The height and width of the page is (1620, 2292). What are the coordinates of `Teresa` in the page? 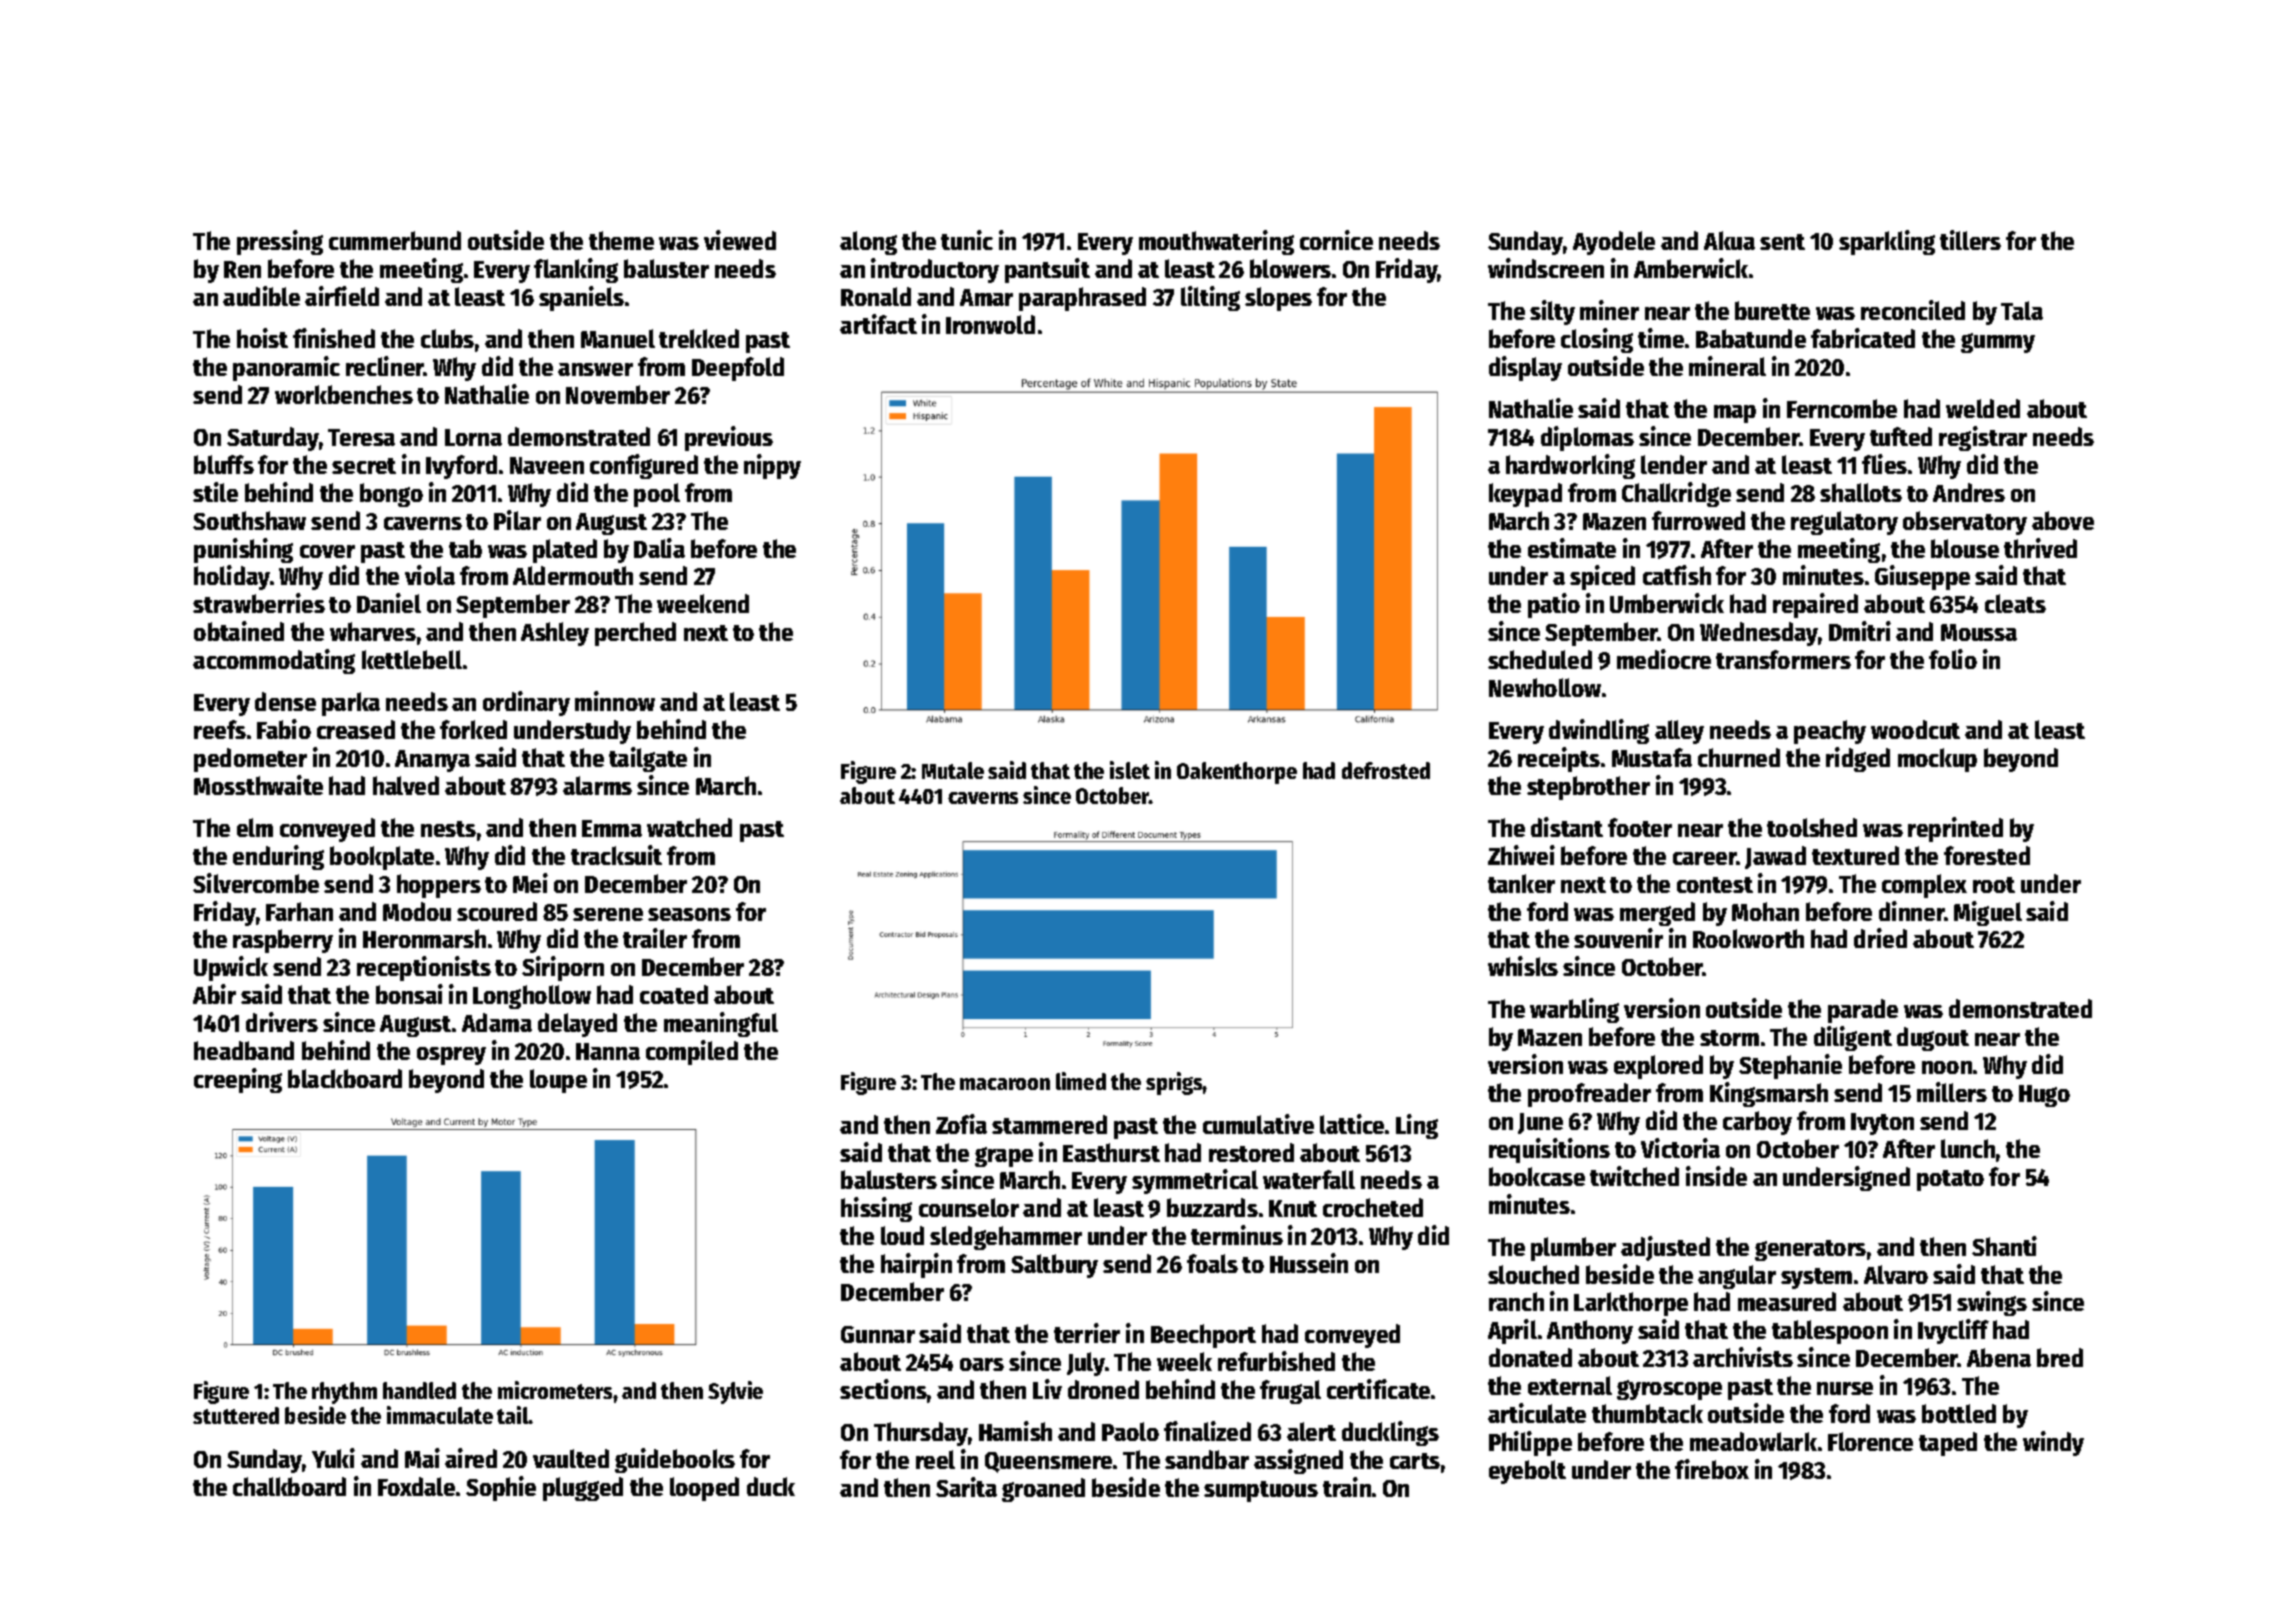 It's located at (361, 437).
